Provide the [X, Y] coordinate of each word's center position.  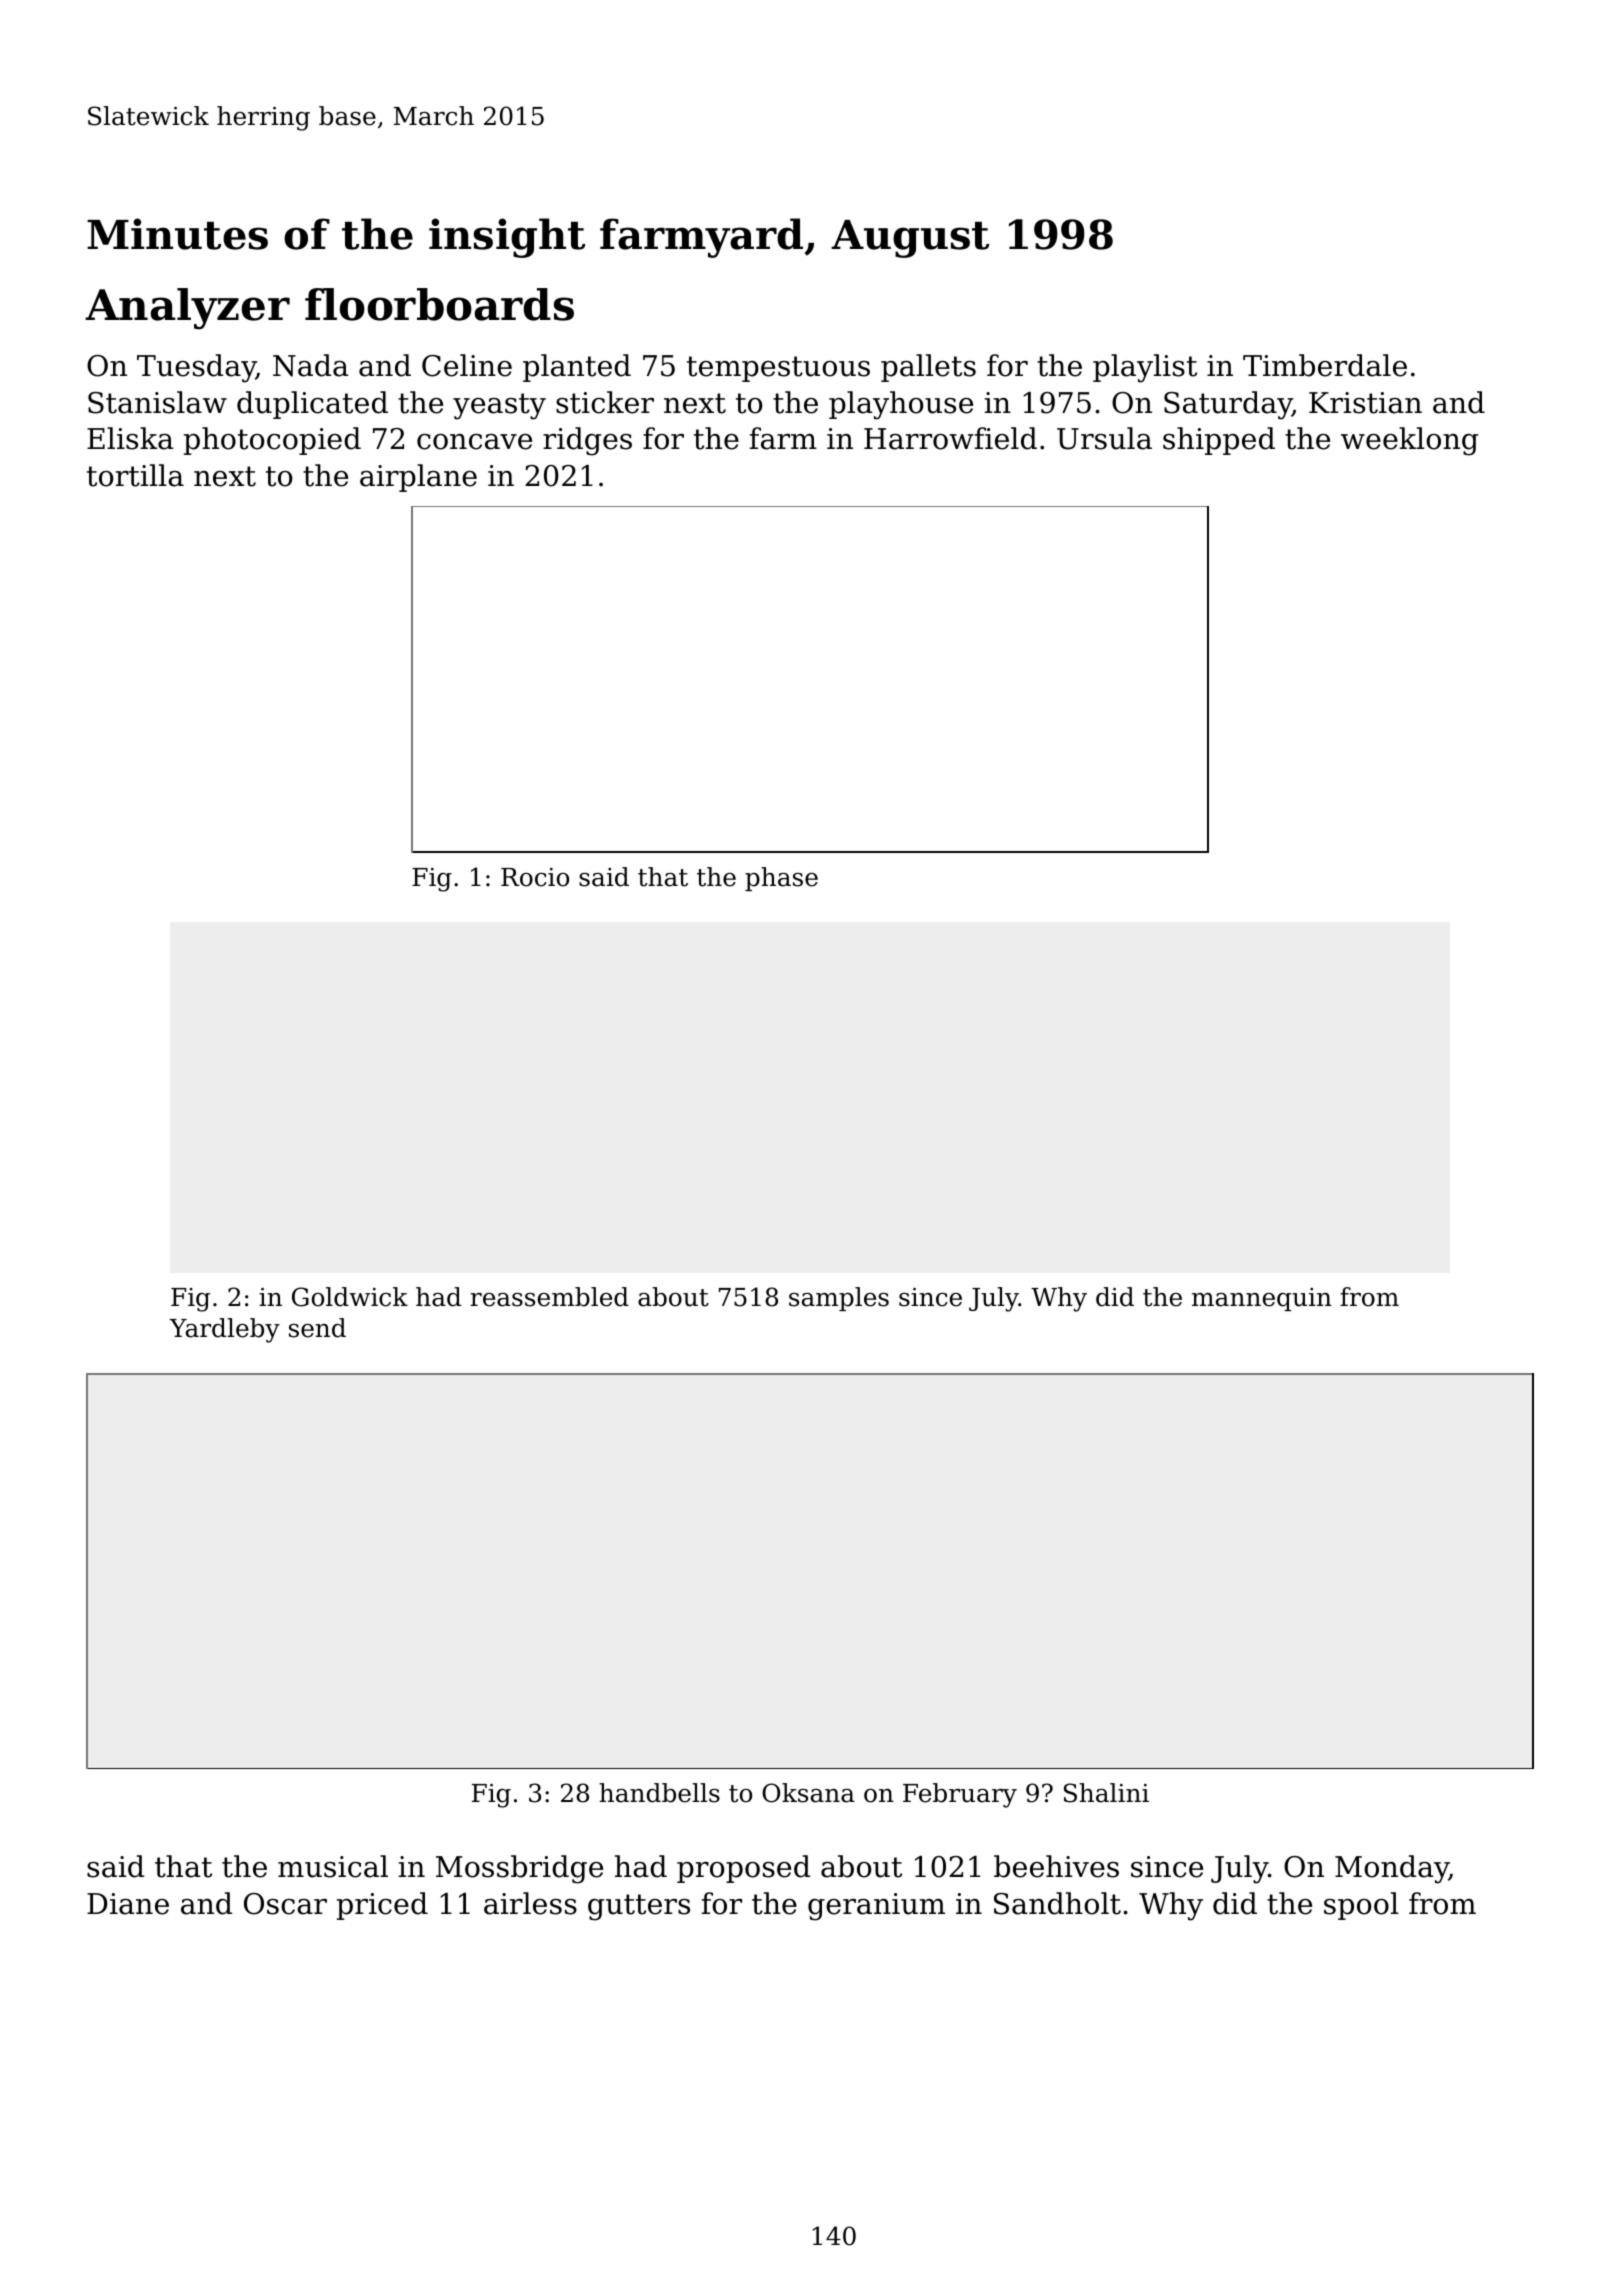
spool [1361, 1906]
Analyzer [187, 309]
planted [577, 368]
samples [839, 1299]
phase [781, 879]
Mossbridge [519, 1869]
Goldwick [350, 1297]
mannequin [1262, 1299]
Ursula [1104, 438]
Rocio [535, 877]
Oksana [808, 1793]
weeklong [1409, 441]
